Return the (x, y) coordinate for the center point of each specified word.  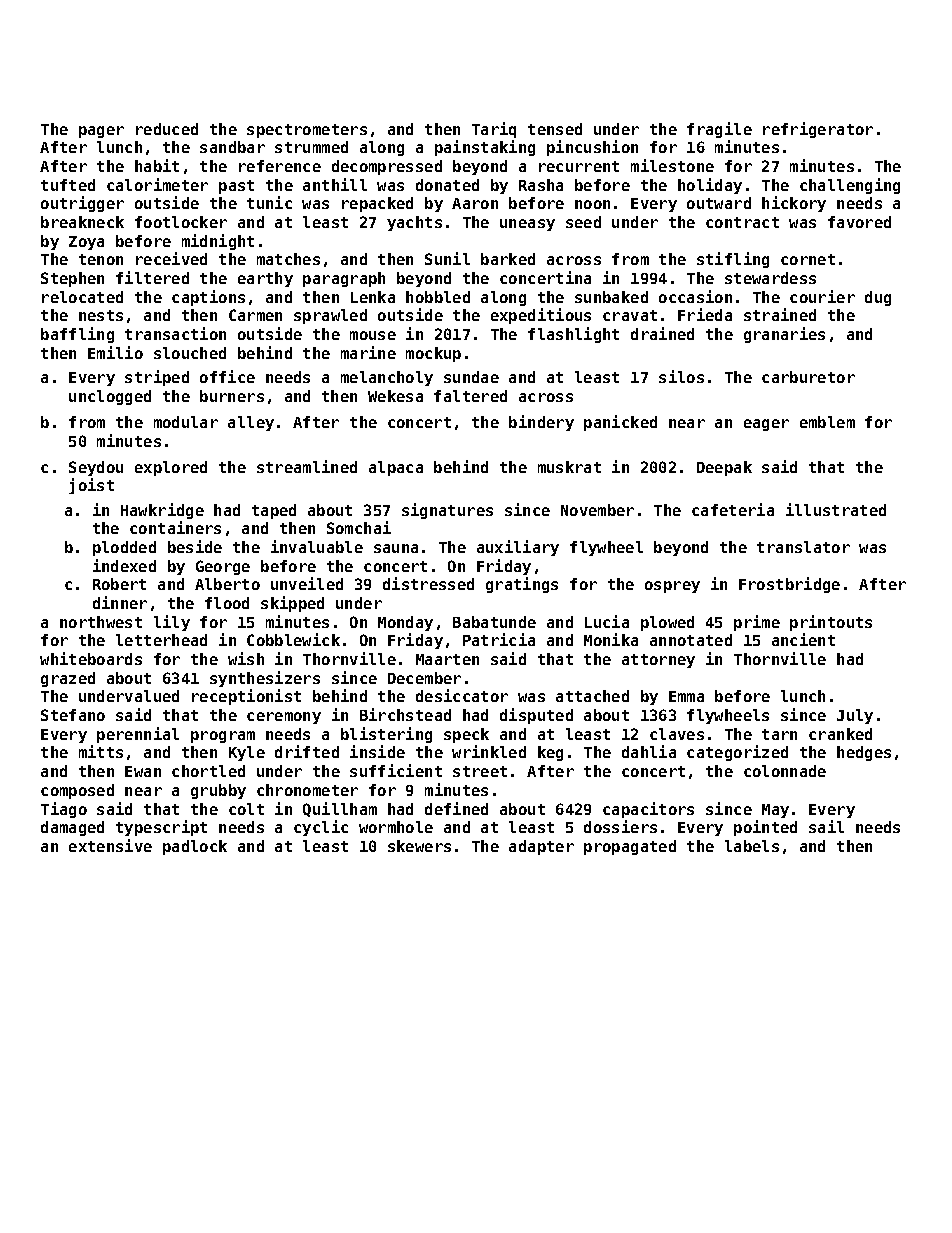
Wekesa (395, 396)
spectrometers (307, 131)
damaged (72, 828)
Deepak (724, 468)
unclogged (110, 397)
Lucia (607, 621)
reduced (167, 129)
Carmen (255, 315)
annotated (691, 640)
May (775, 811)
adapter (541, 847)
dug (878, 298)
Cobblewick (293, 639)
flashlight (573, 335)
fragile (719, 130)
